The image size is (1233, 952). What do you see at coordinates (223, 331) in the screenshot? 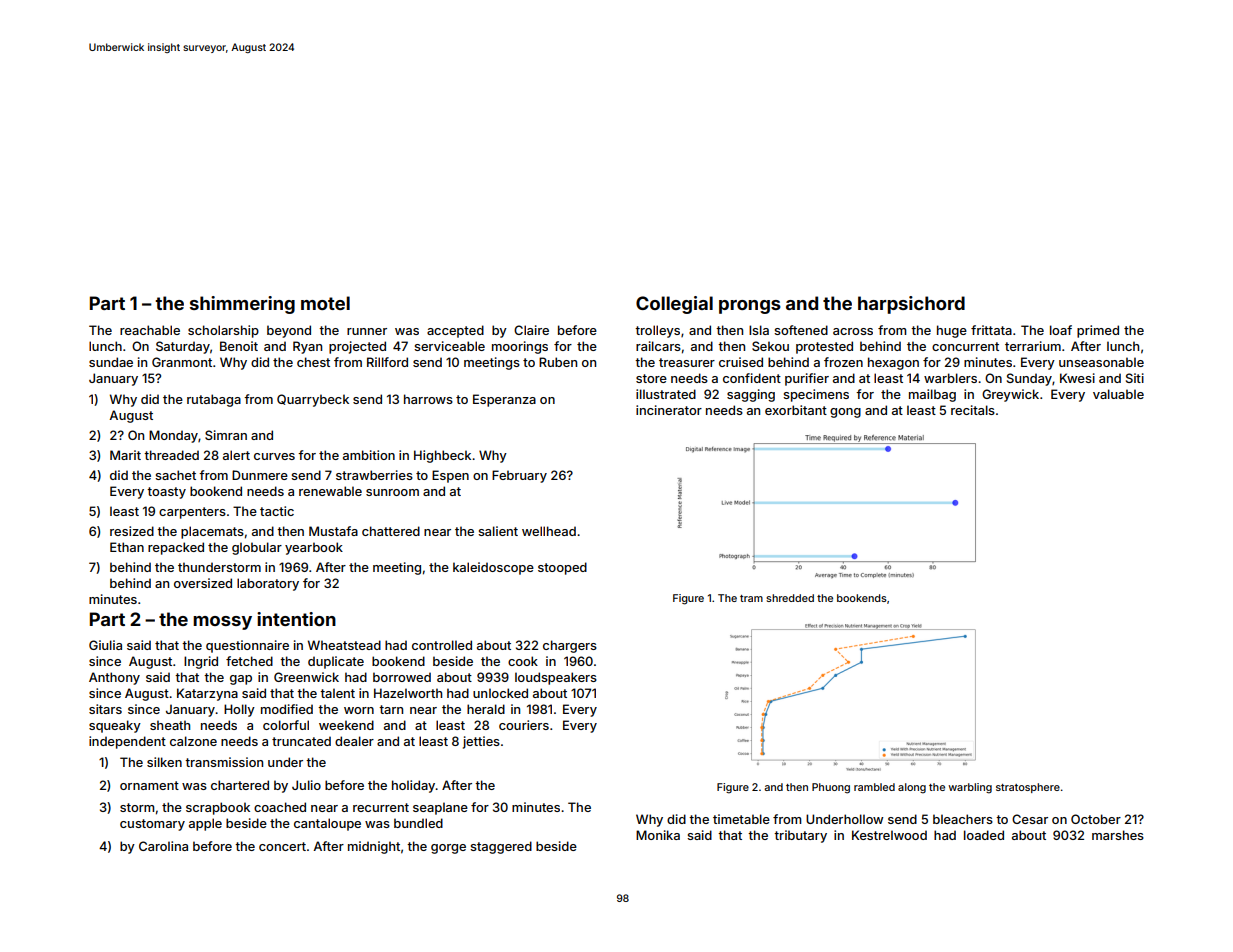
I see `scholarship` at bounding box center [223, 331].
